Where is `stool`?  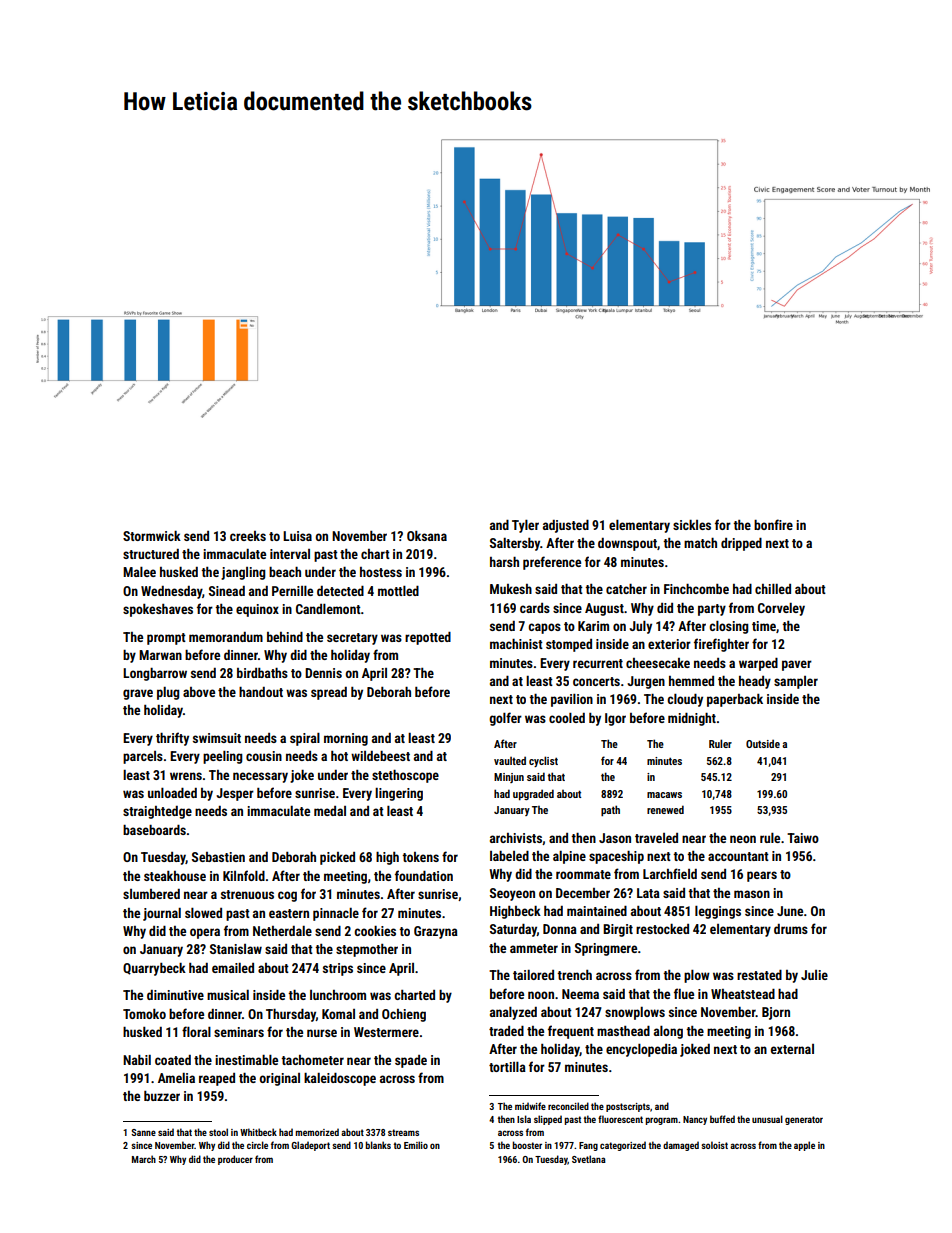 stool is located at coordinates (218, 1132).
